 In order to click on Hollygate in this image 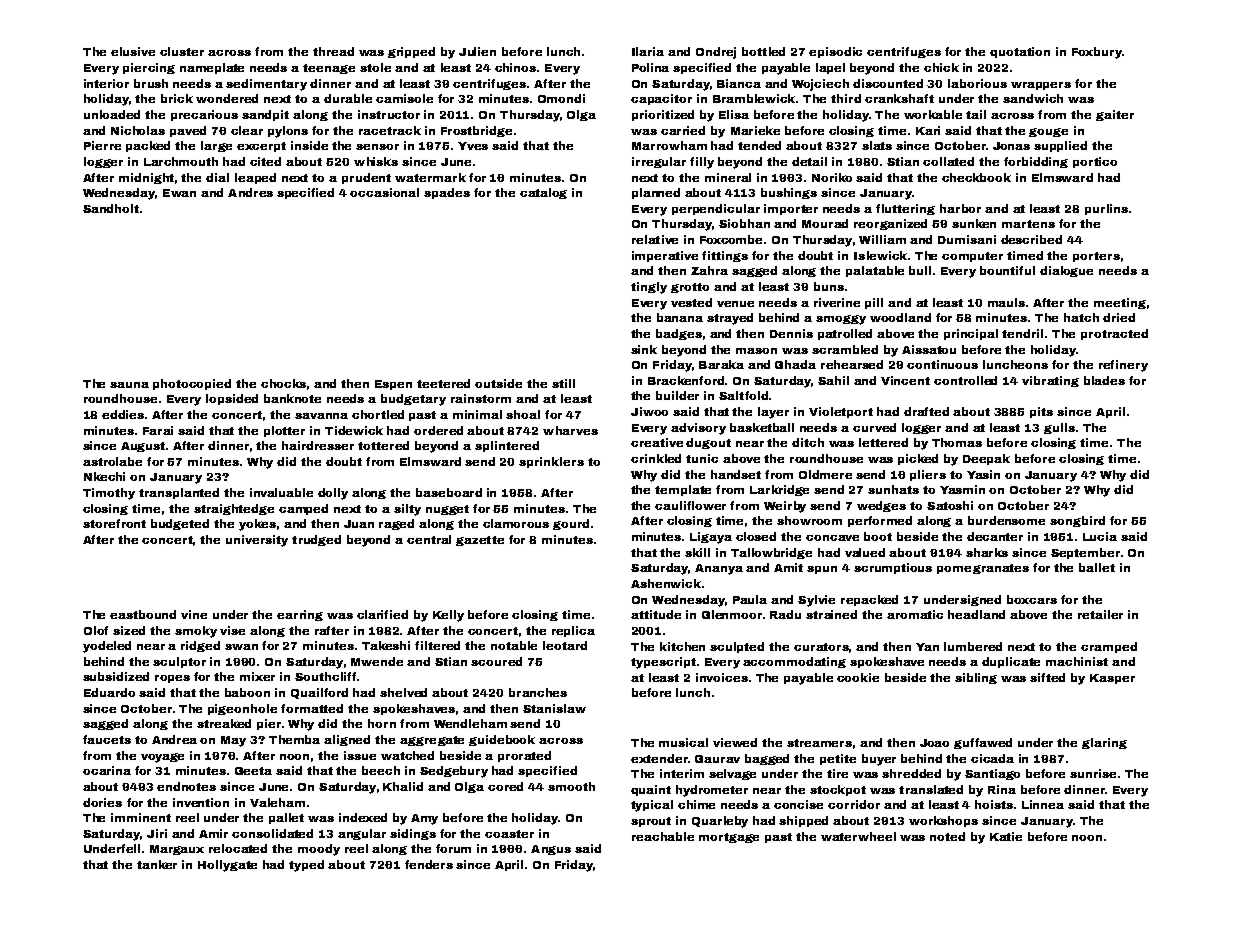, I will do `click(227, 866)`.
